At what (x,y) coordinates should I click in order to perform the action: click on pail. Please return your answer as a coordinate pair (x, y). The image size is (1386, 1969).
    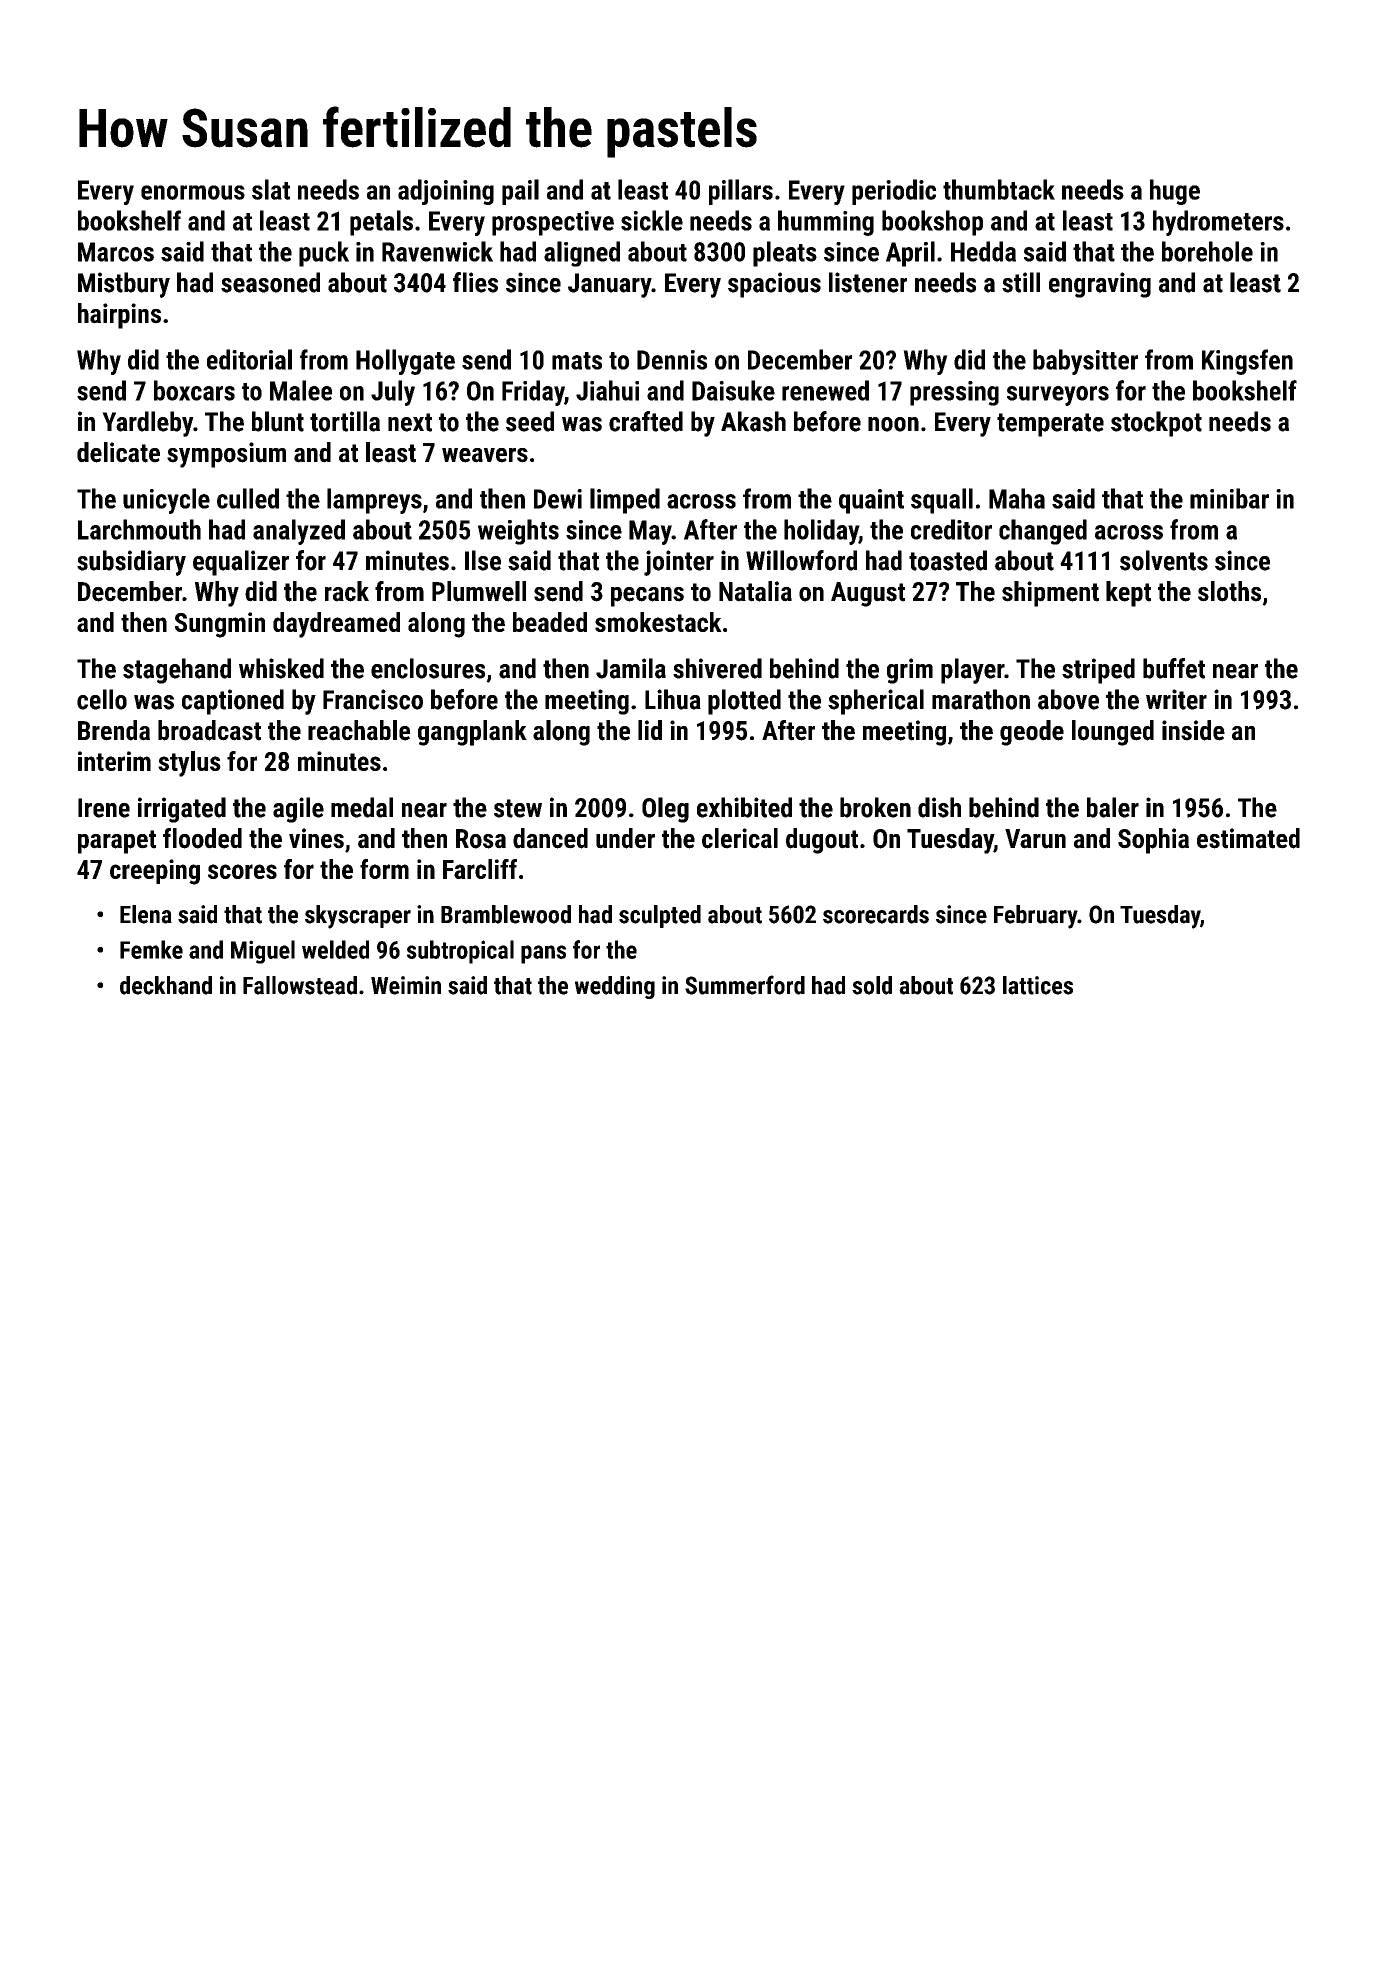
    Looking at the image, I should click on (520, 192).
